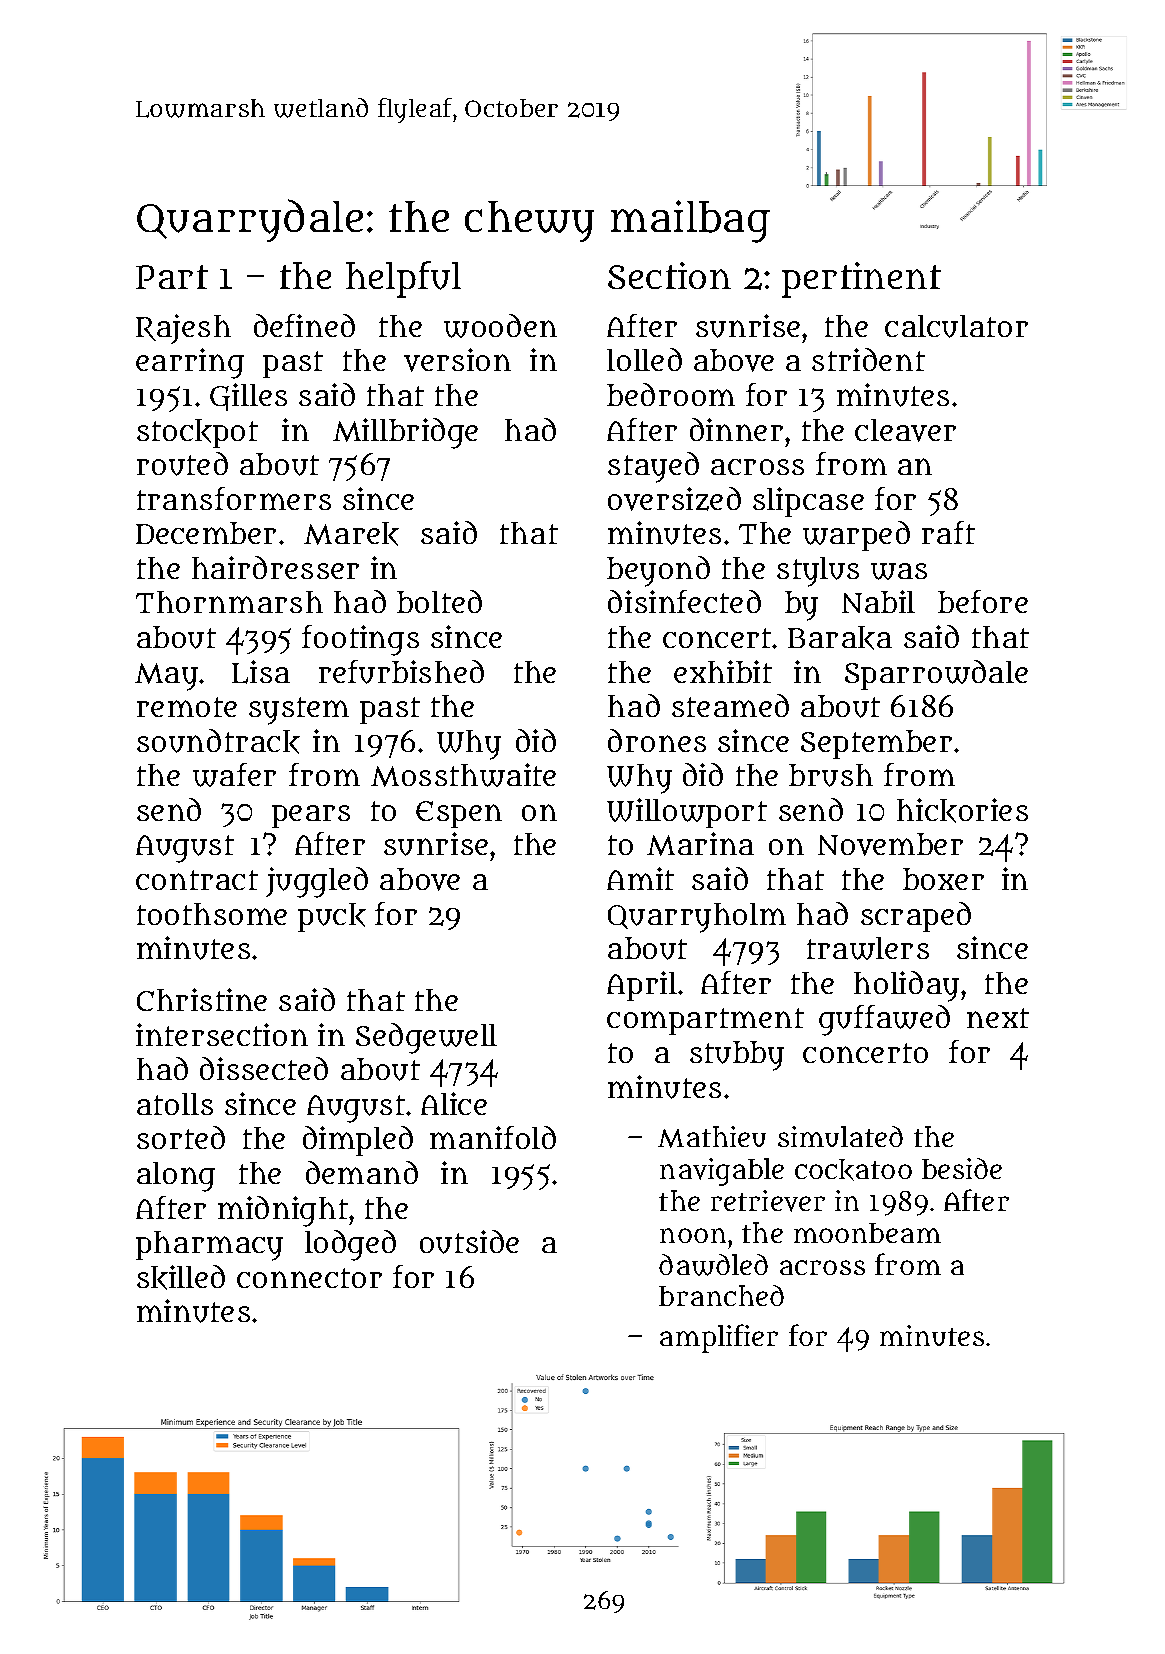 This screenshot has height=1654, width=1165. What do you see at coordinates (719, 1338) in the screenshot?
I see `amplifier` at bounding box center [719, 1338].
